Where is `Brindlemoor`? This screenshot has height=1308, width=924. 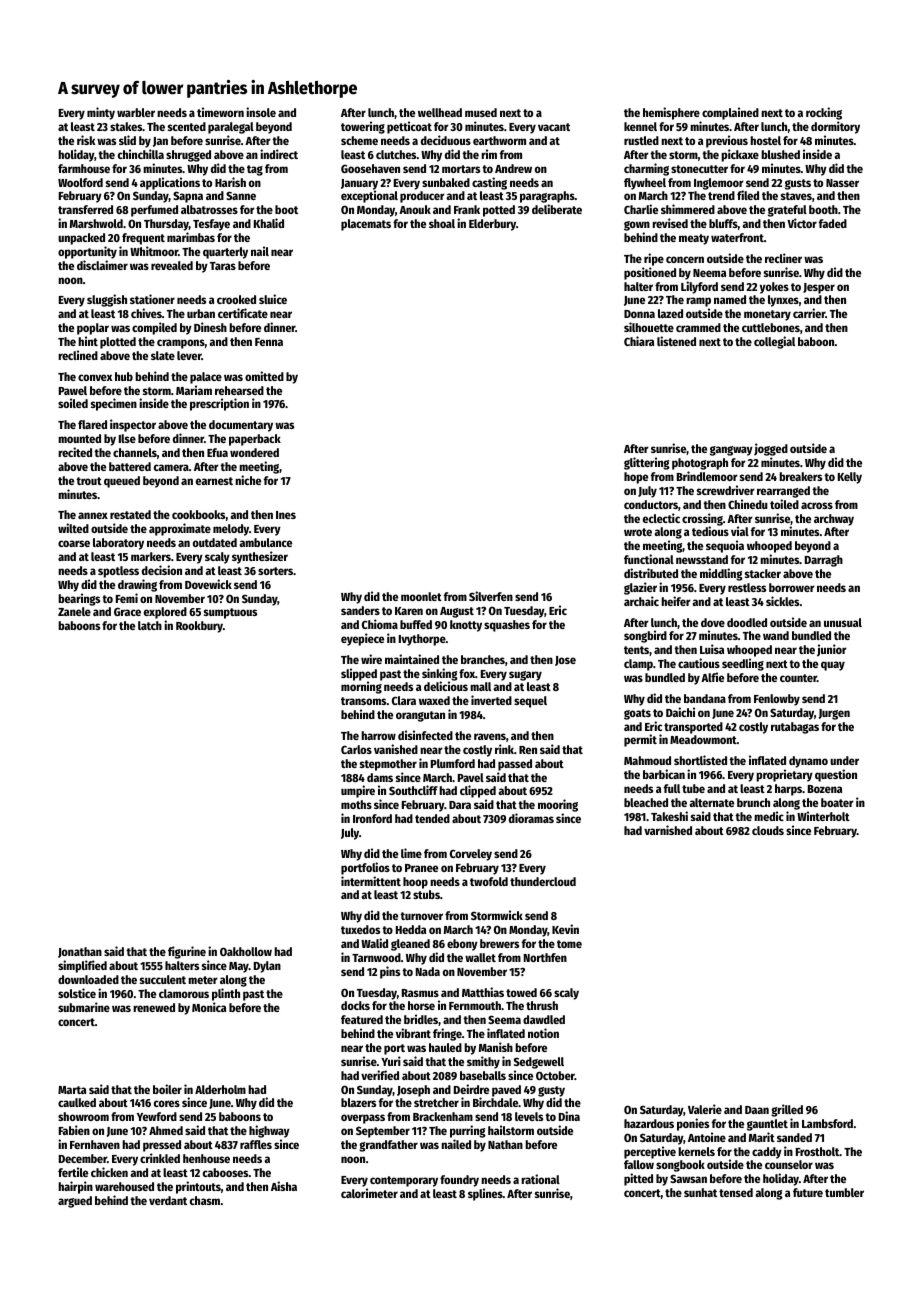 Brindlemoor is located at coordinates (707, 476).
